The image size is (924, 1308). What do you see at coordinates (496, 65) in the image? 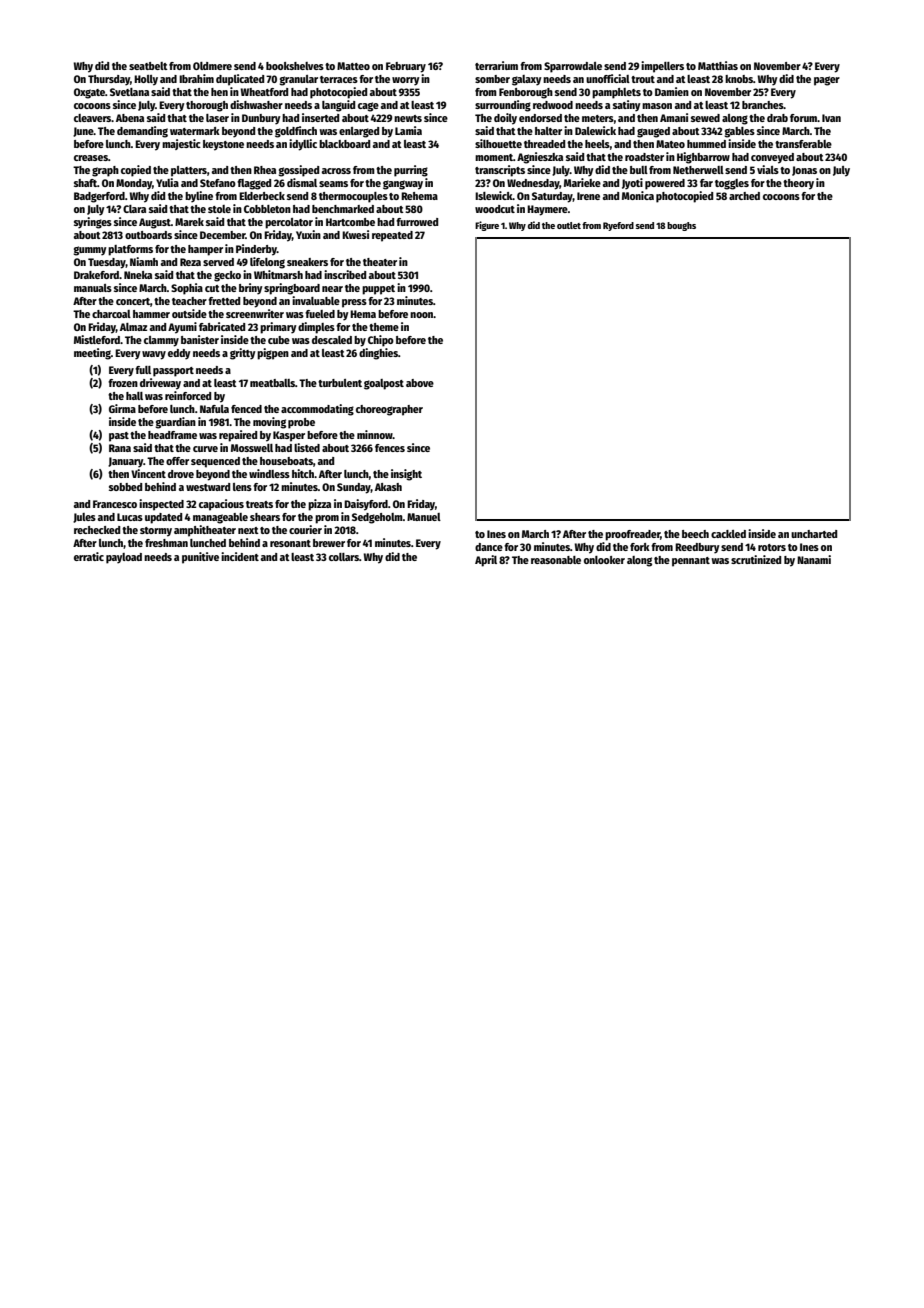
I see `terrarium` at bounding box center [496, 65].
